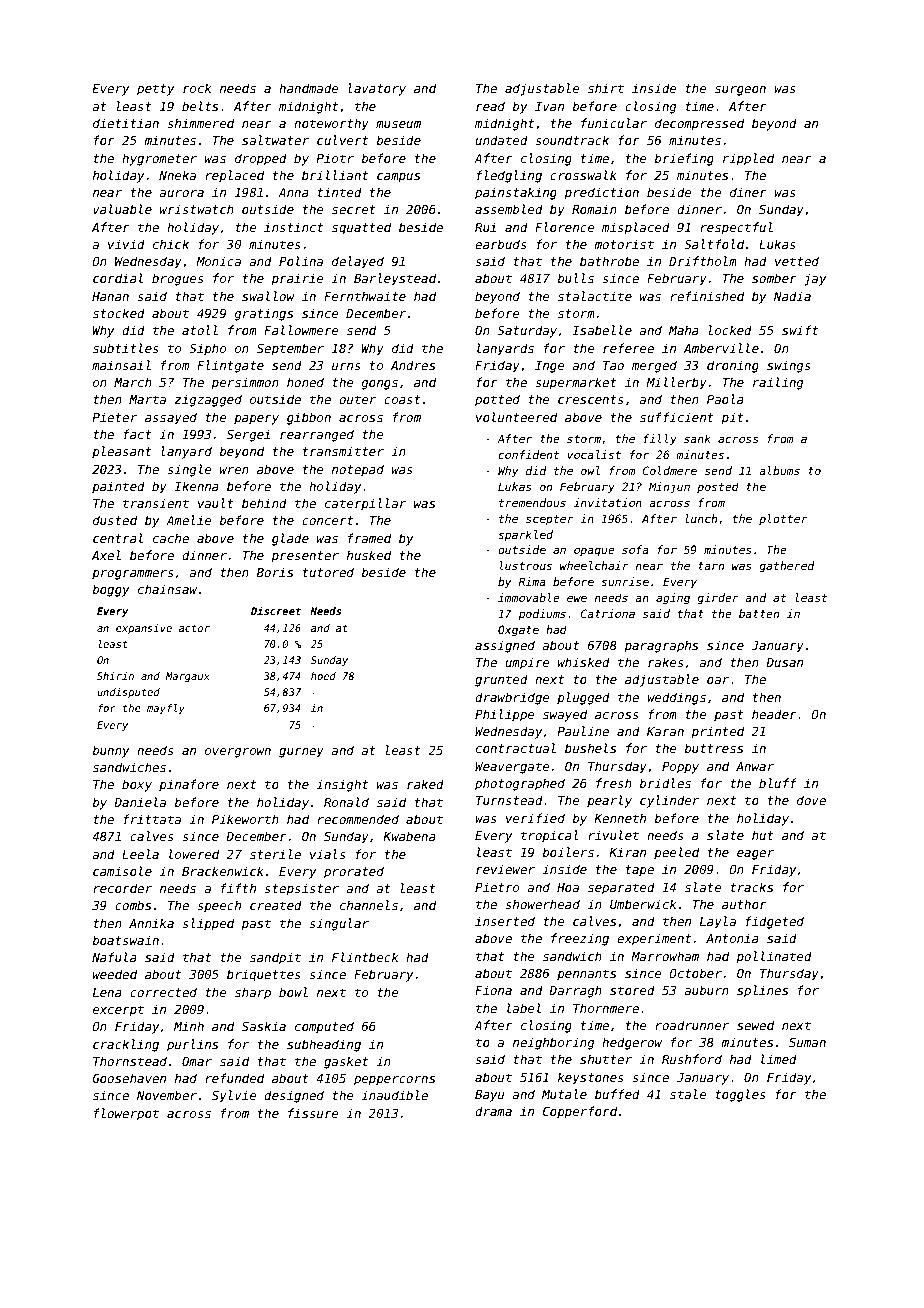  I want to click on plugged, so click(583, 698).
